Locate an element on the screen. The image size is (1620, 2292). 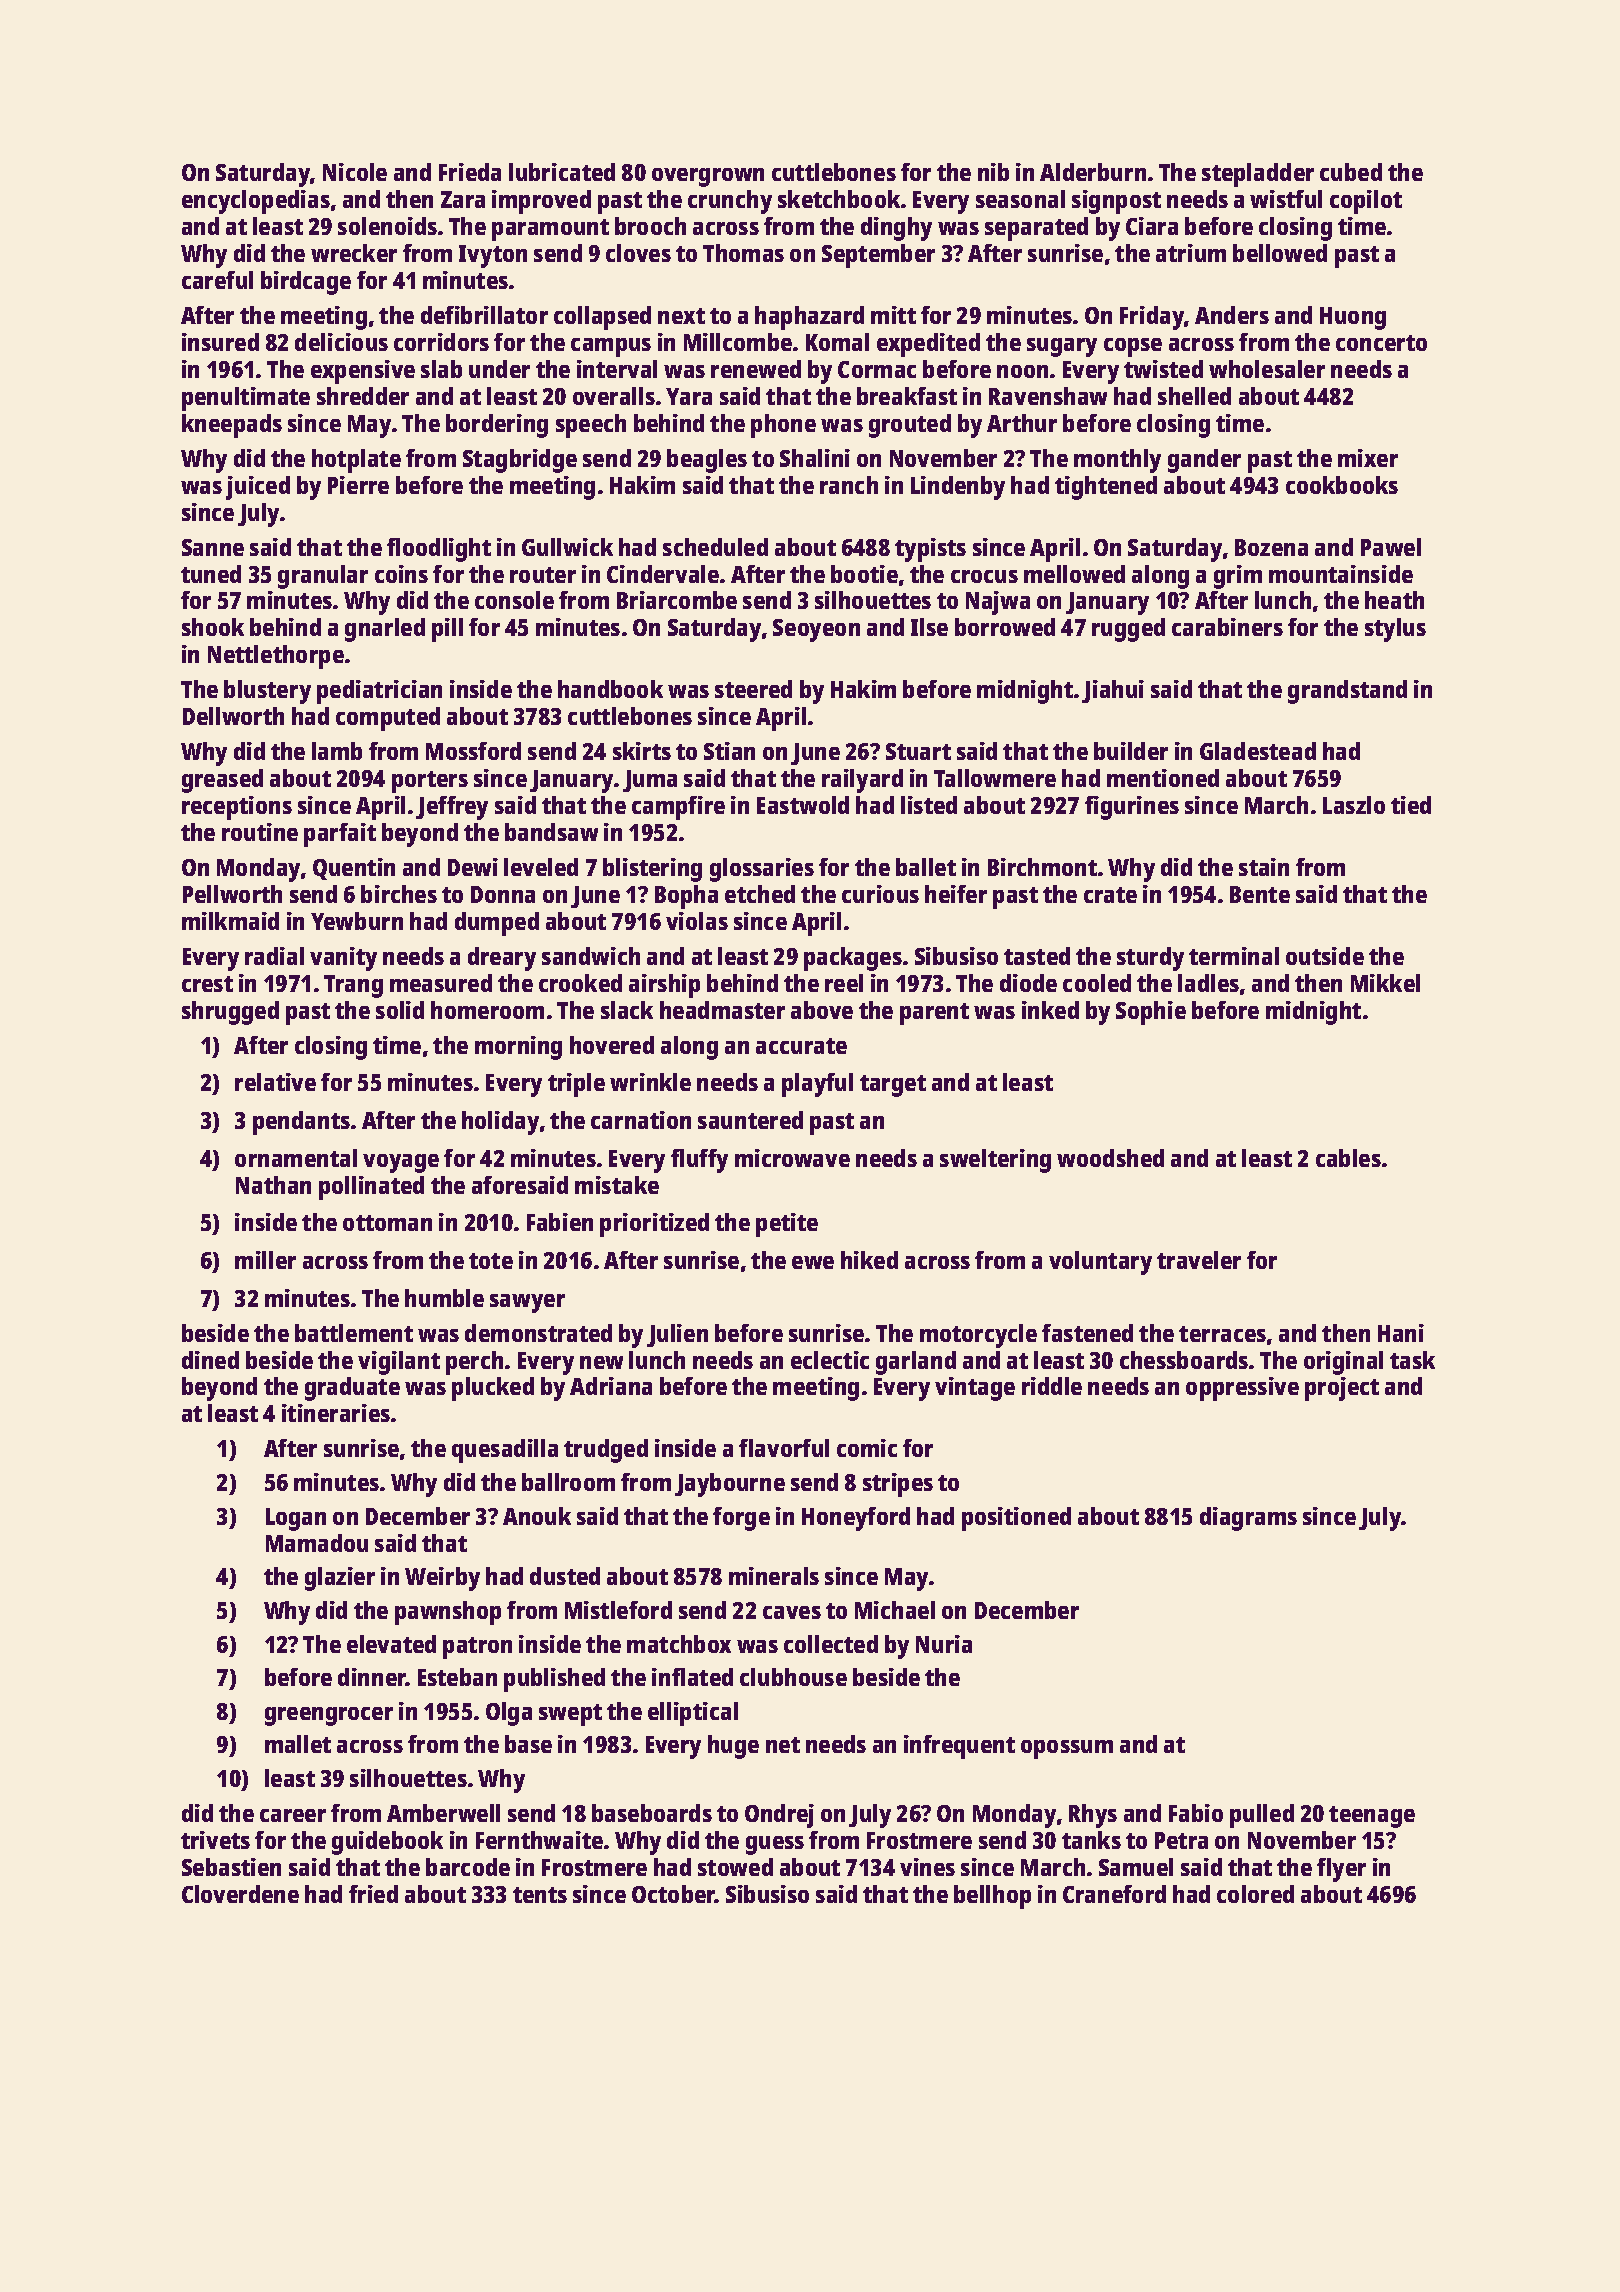
positioned is located at coordinates (1016, 1519).
